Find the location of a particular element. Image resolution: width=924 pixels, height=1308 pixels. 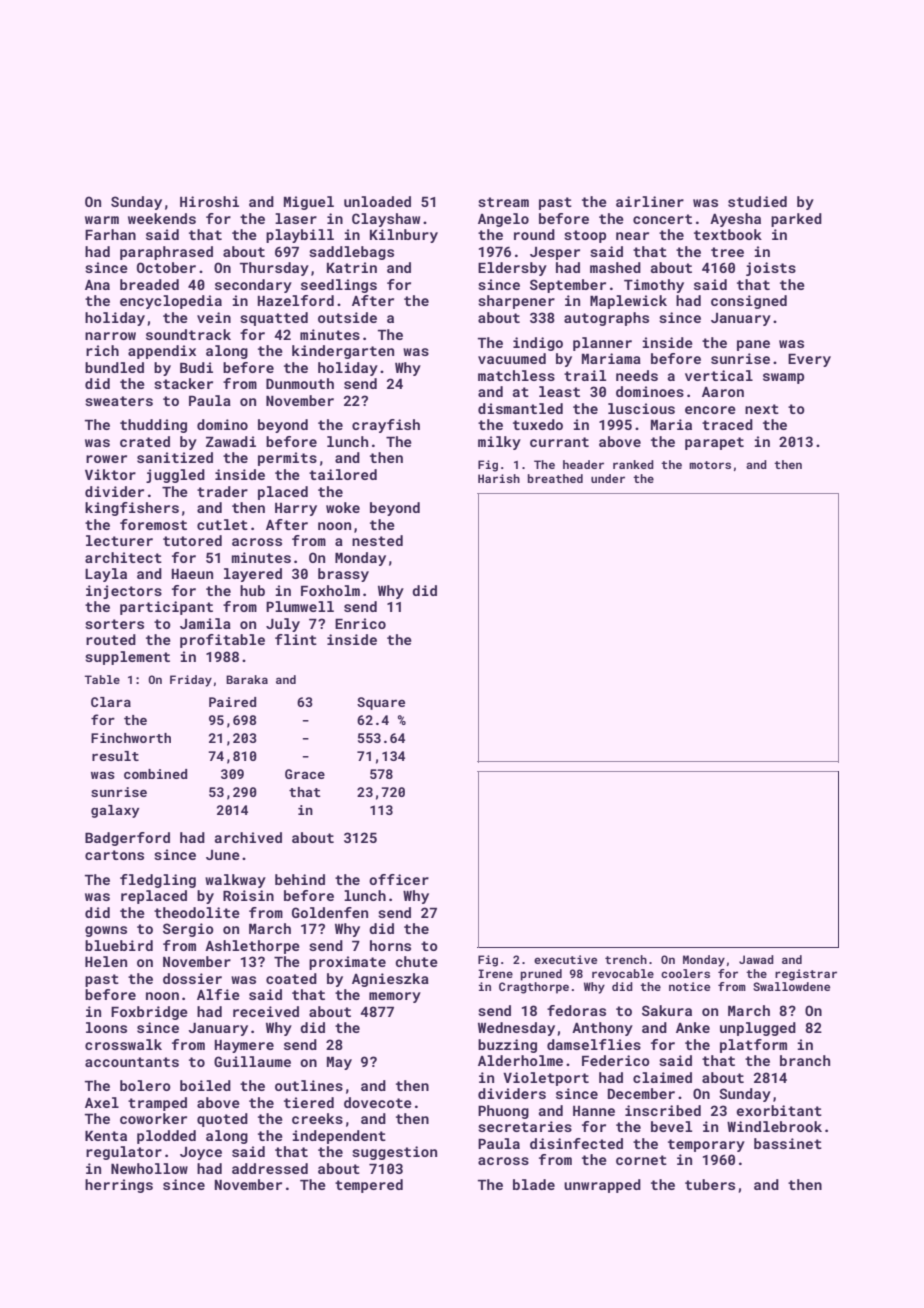

motors is located at coordinates (710, 465).
